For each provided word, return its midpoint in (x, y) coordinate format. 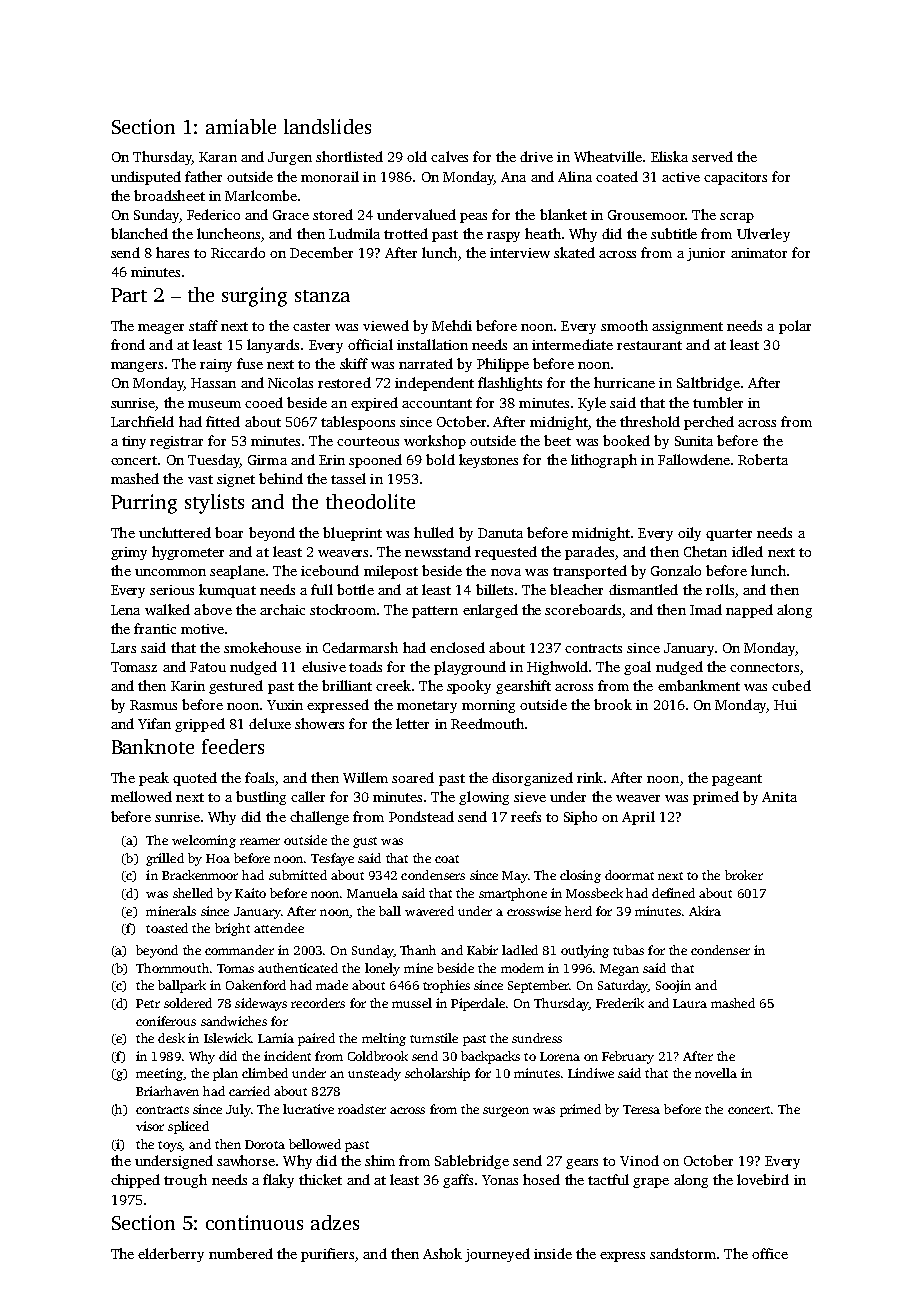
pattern (435, 612)
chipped (135, 1181)
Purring (144, 504)
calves (449, 156)
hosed (541, 1179)
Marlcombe (261, 195)
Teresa (641, 1109)
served (712, 156)
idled (747, 551)
